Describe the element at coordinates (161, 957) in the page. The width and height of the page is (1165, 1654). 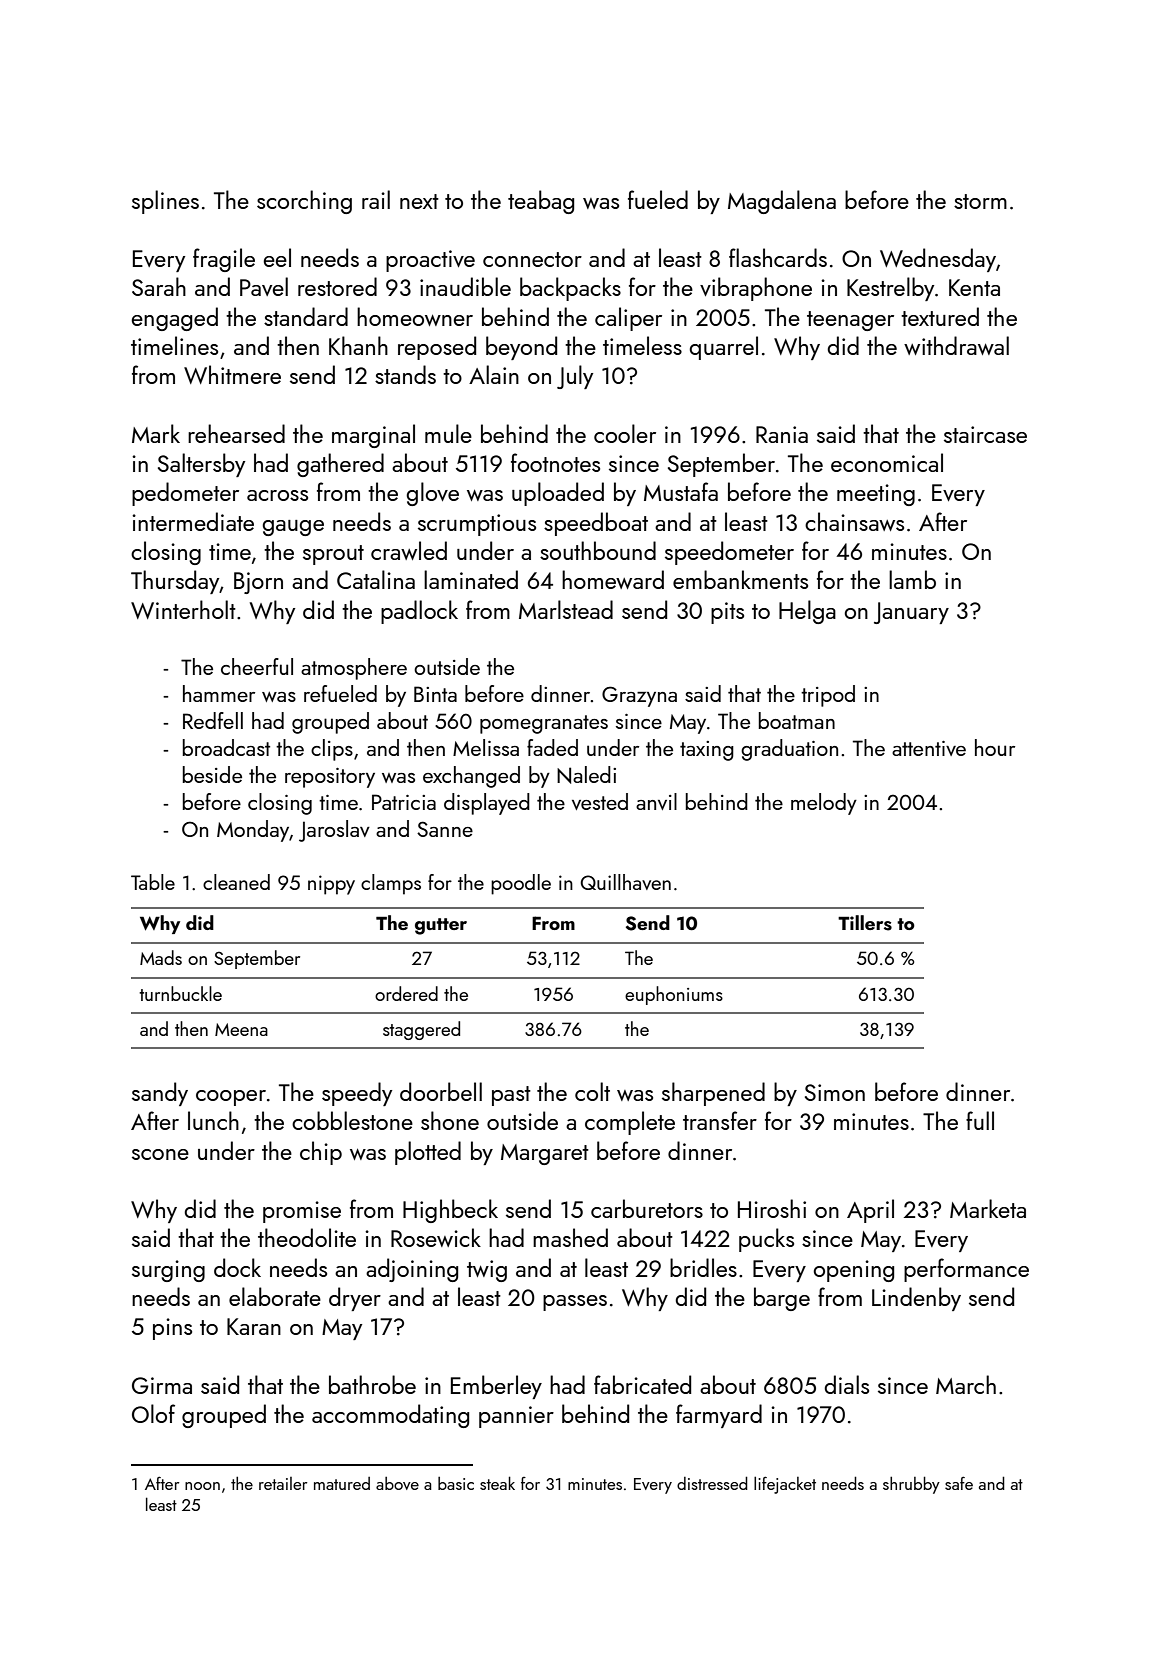
I see `Mads` at that location.
